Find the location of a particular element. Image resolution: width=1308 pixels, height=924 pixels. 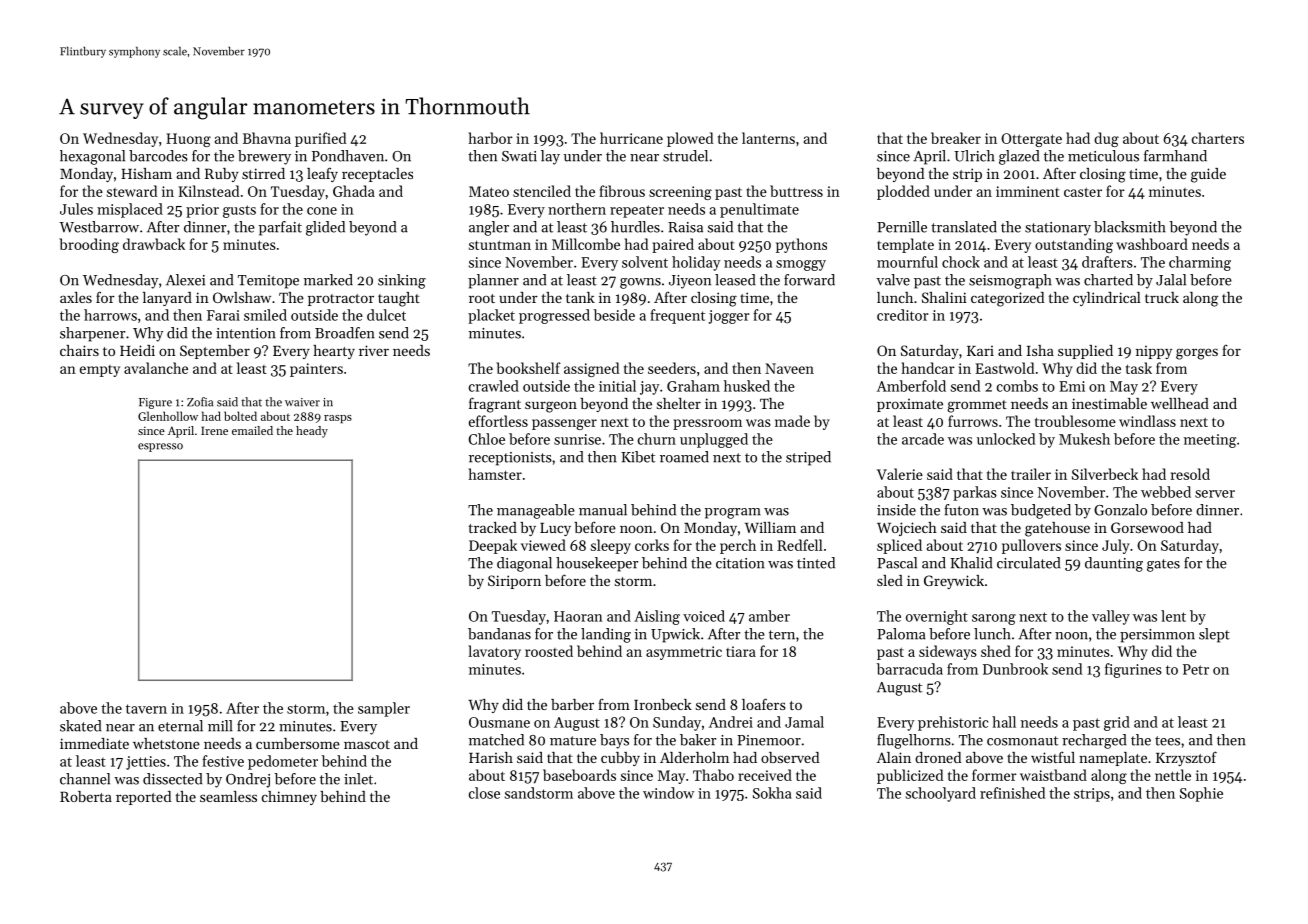

espresso is located at coordinates (160, 447).
